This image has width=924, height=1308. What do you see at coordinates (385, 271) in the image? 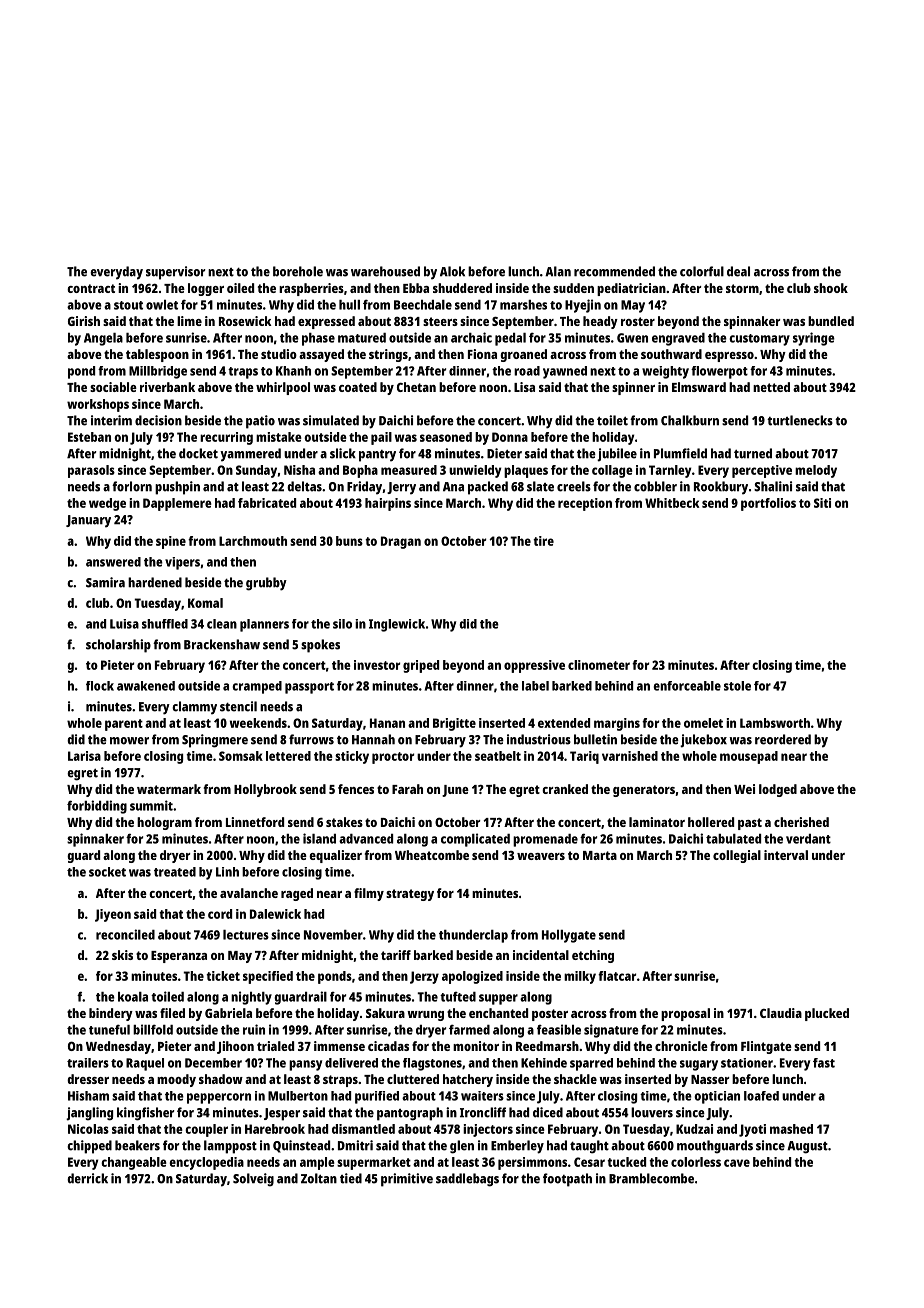
I see `warehoused` at bounding box center [385, 271].
